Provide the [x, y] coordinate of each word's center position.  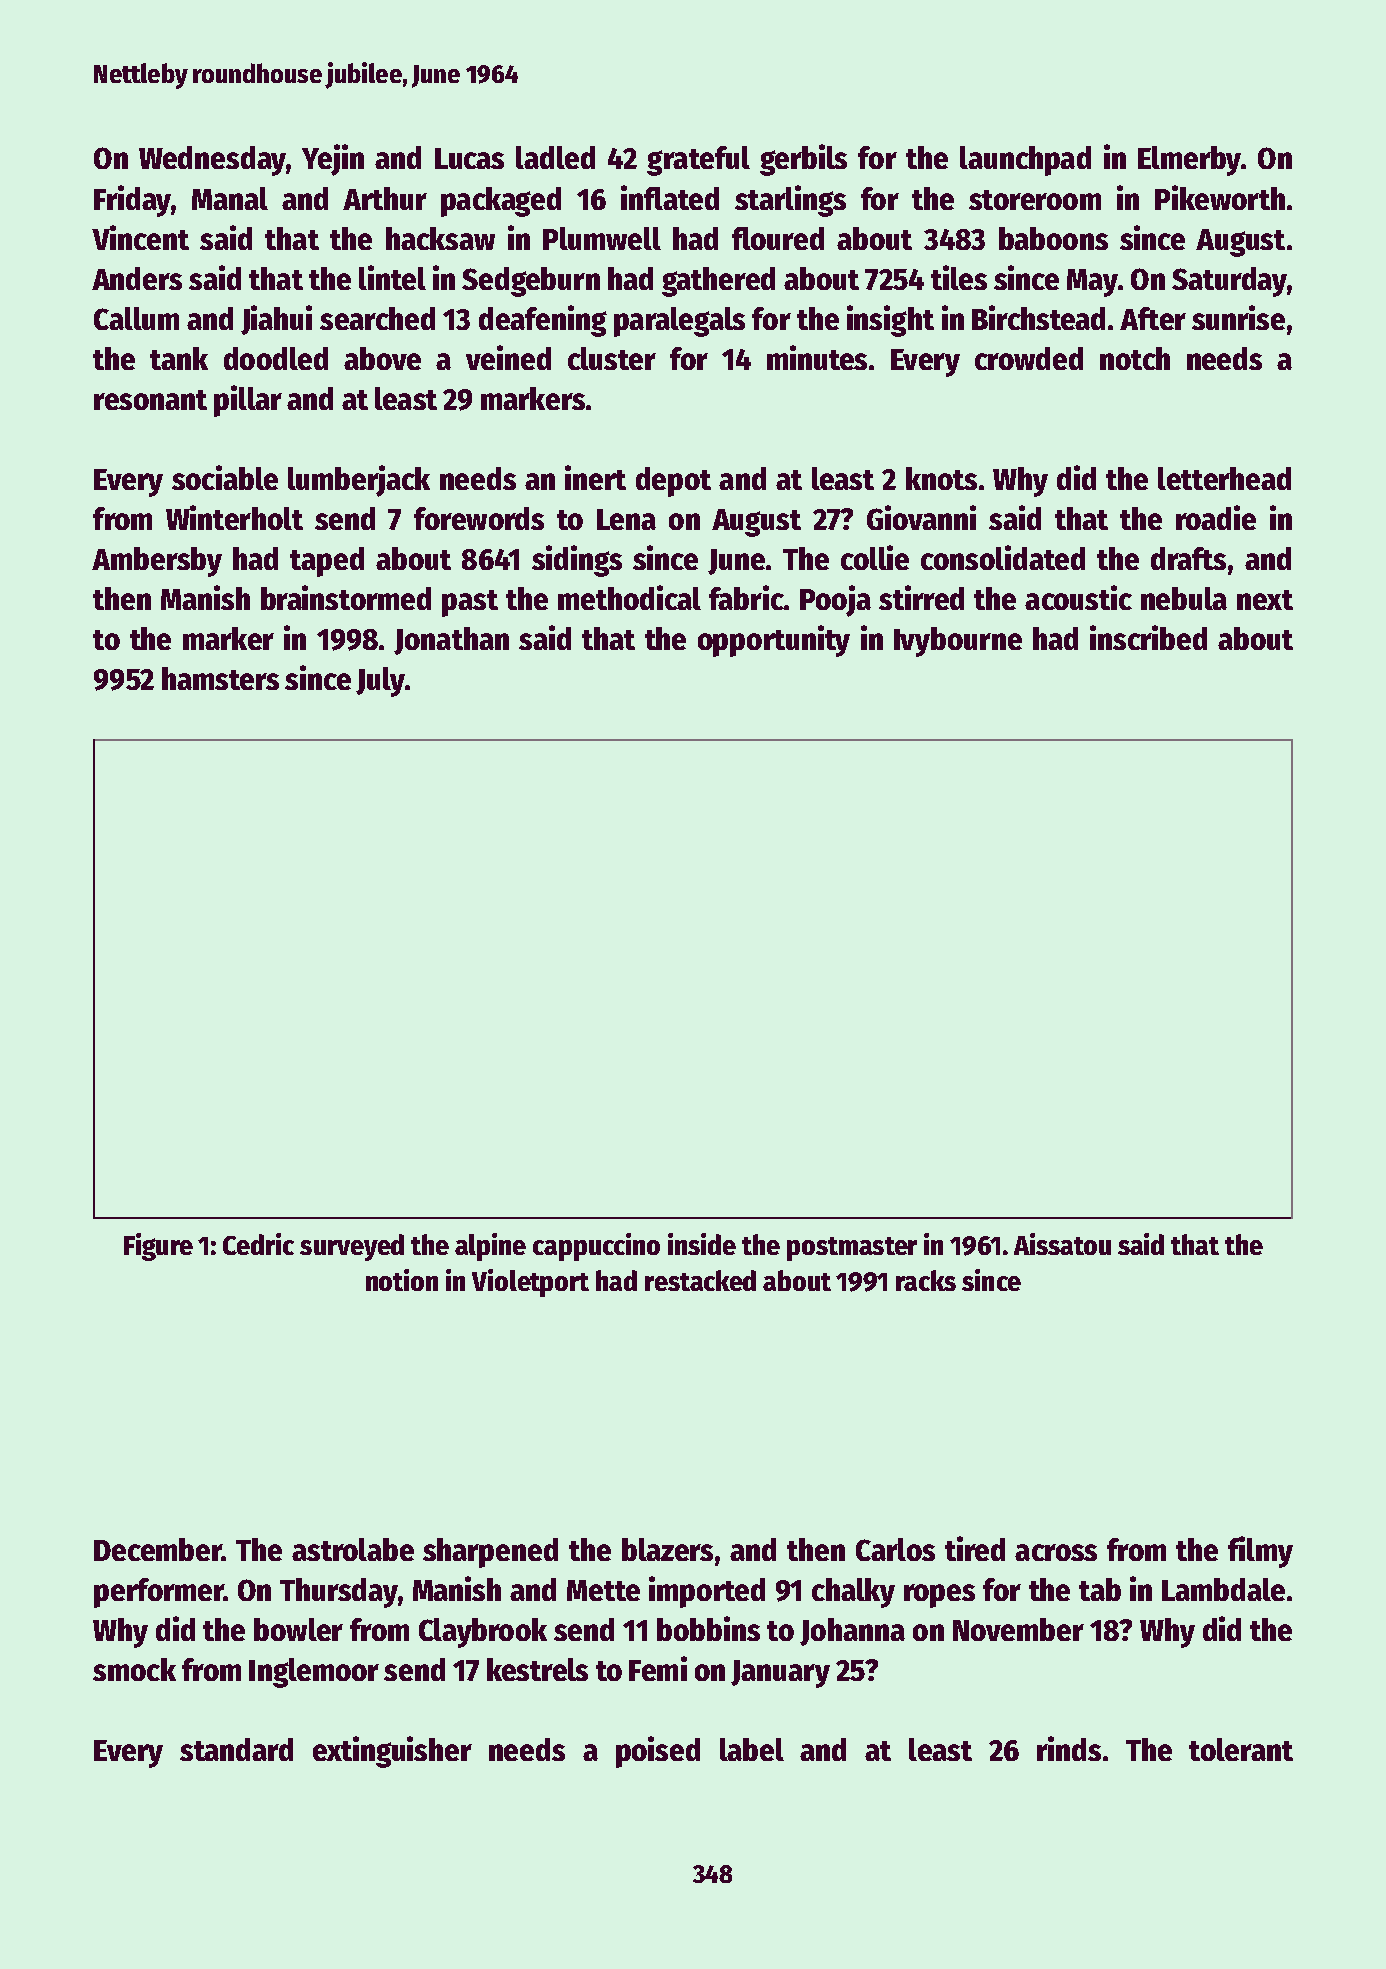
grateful [698, 161]
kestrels [537, 1669]
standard [236, 1749]
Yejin [333, 160]
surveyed [352, 1247]
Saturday [1229, 282]
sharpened [490, 1553]
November [1018, 1629]
